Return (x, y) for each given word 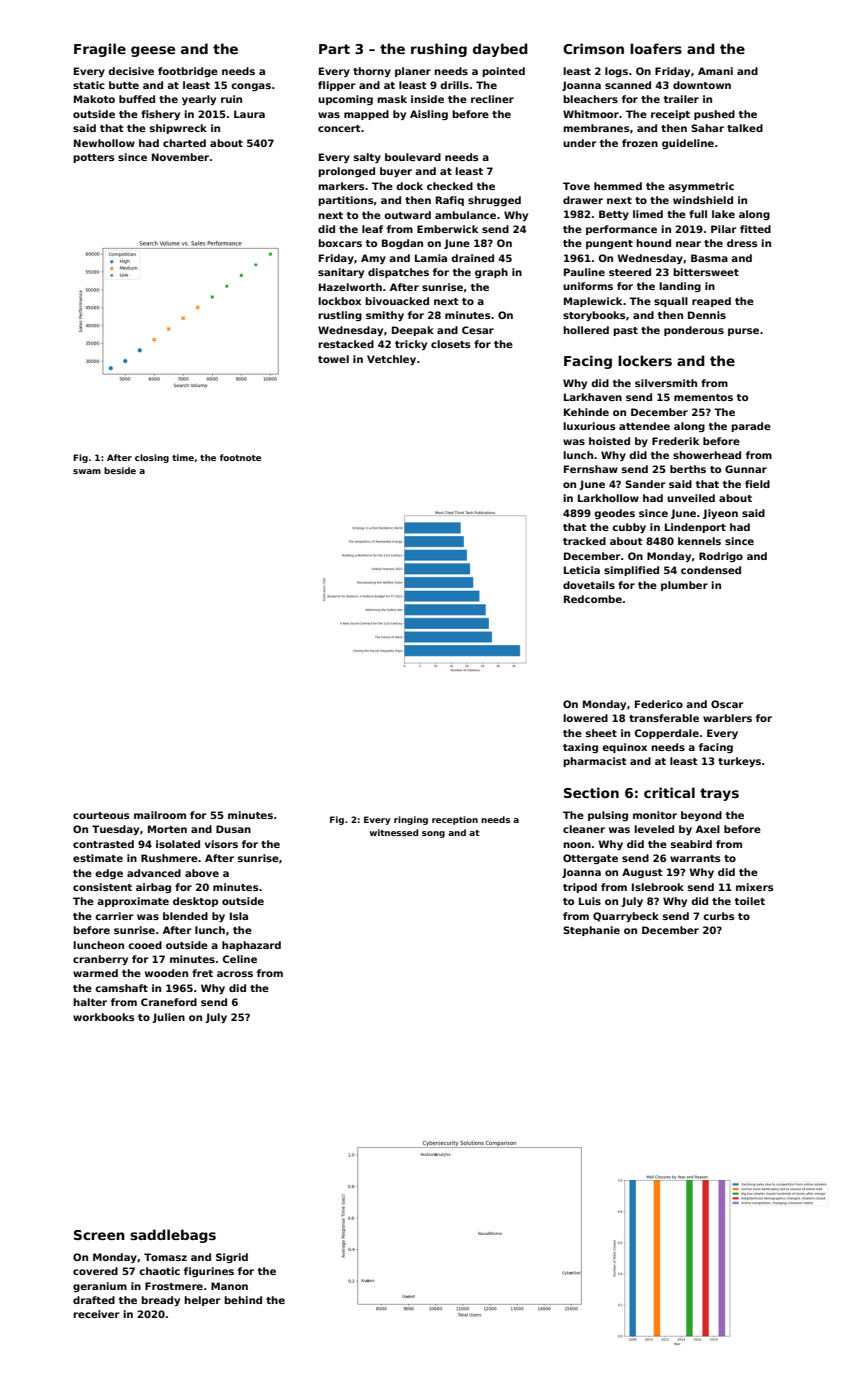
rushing (439, 50)
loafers (656, 48)
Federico (659, 704)
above (202, 873)
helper (202, 1301)
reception (455, 820)
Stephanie (591, 931)
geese (153, 51)
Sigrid (232, 1258)
